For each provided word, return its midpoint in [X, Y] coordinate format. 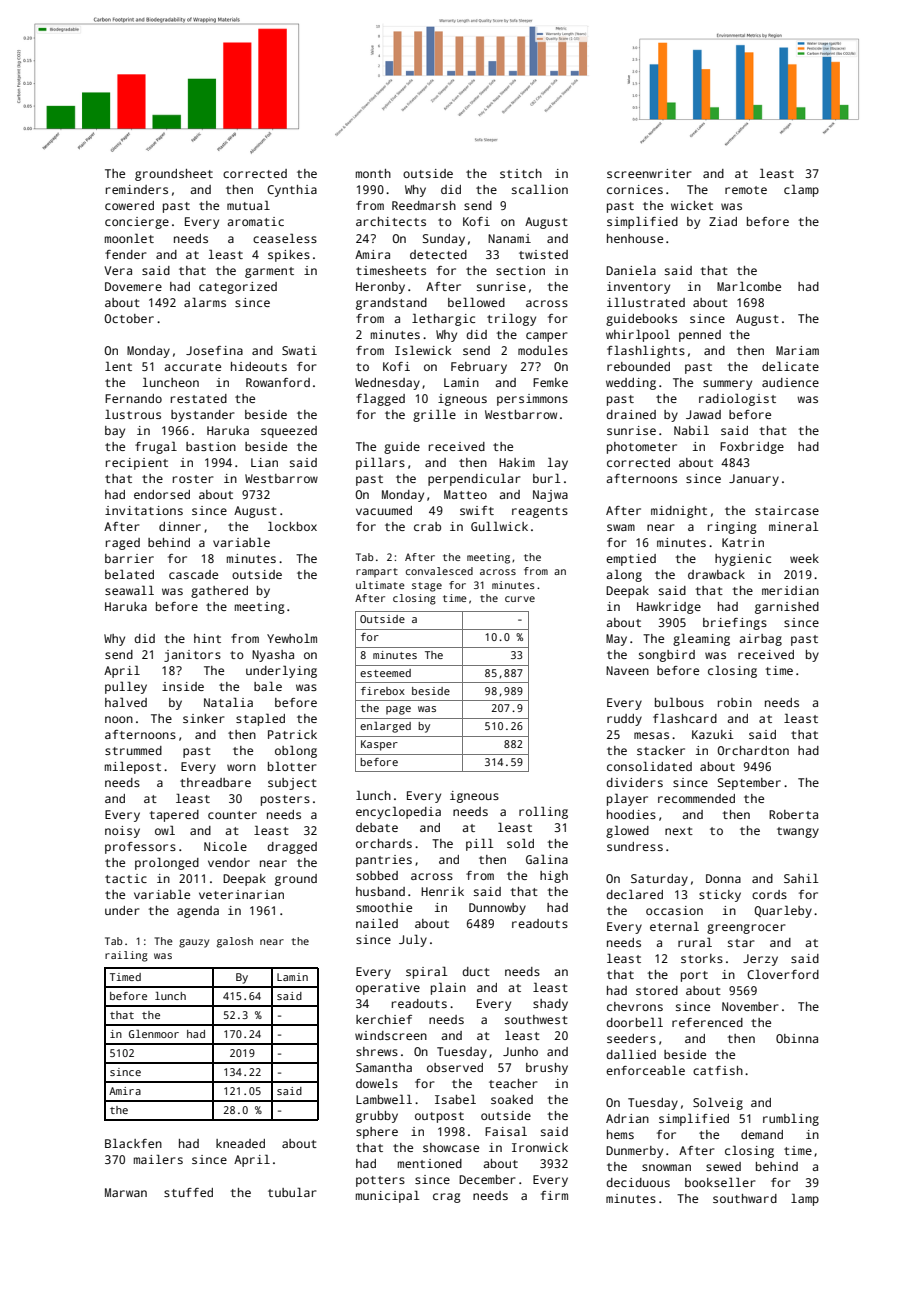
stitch [521, 173]
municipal [387, 1197]
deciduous [638, 1182]
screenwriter [649, 173]
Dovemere [133, 286]
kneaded [240, 1143]
